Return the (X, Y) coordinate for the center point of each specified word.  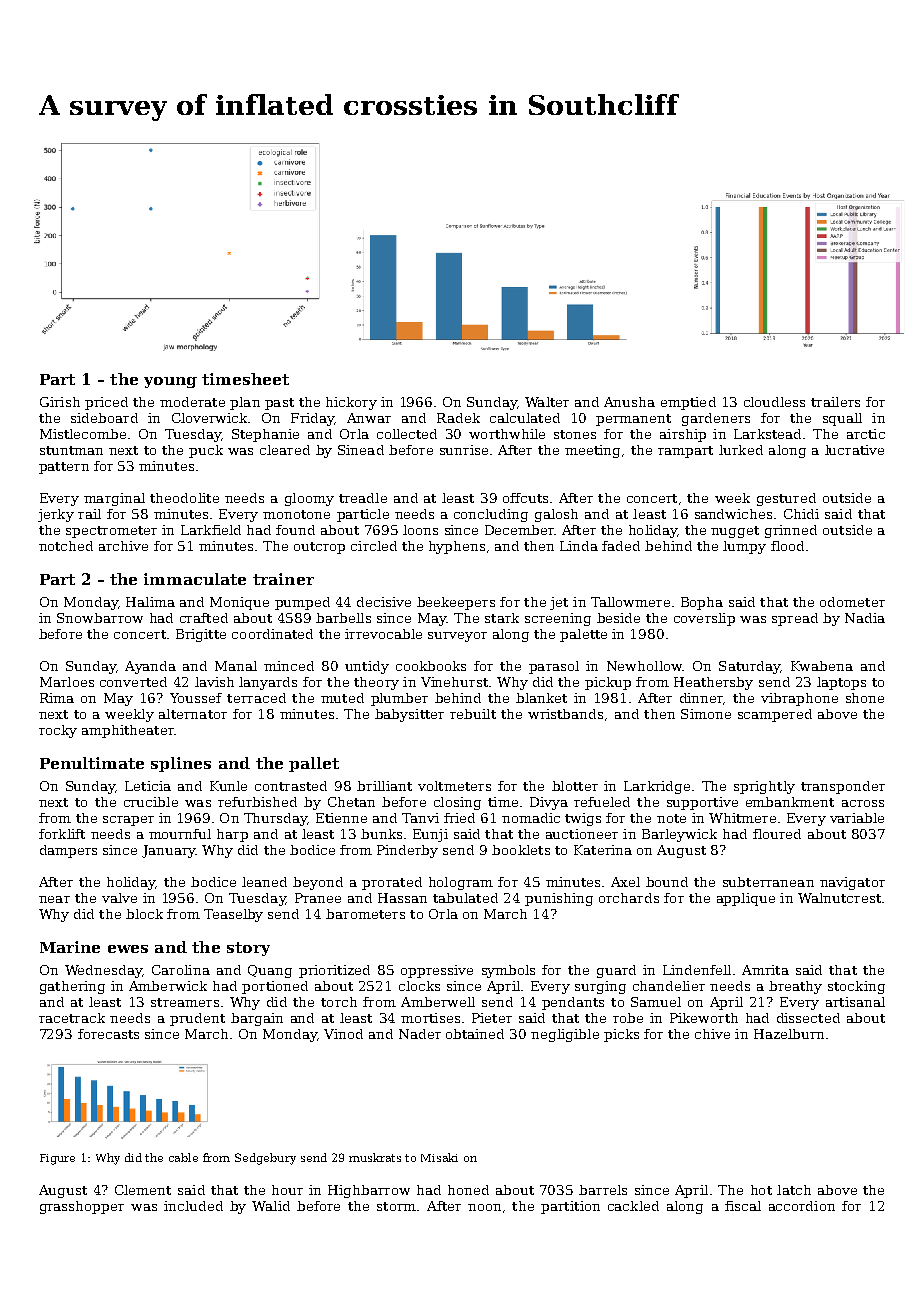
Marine (70, 947)
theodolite (184, 498)
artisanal (855, 1002)
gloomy (309, 499)
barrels (603, 1190)
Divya (549, 803)
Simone (706, 714)
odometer (852, 602)
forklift (62, 834)
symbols (508, 971)
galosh (556, 515)
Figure (57, 1159)
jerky (56, 515)
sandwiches (733, 514)
